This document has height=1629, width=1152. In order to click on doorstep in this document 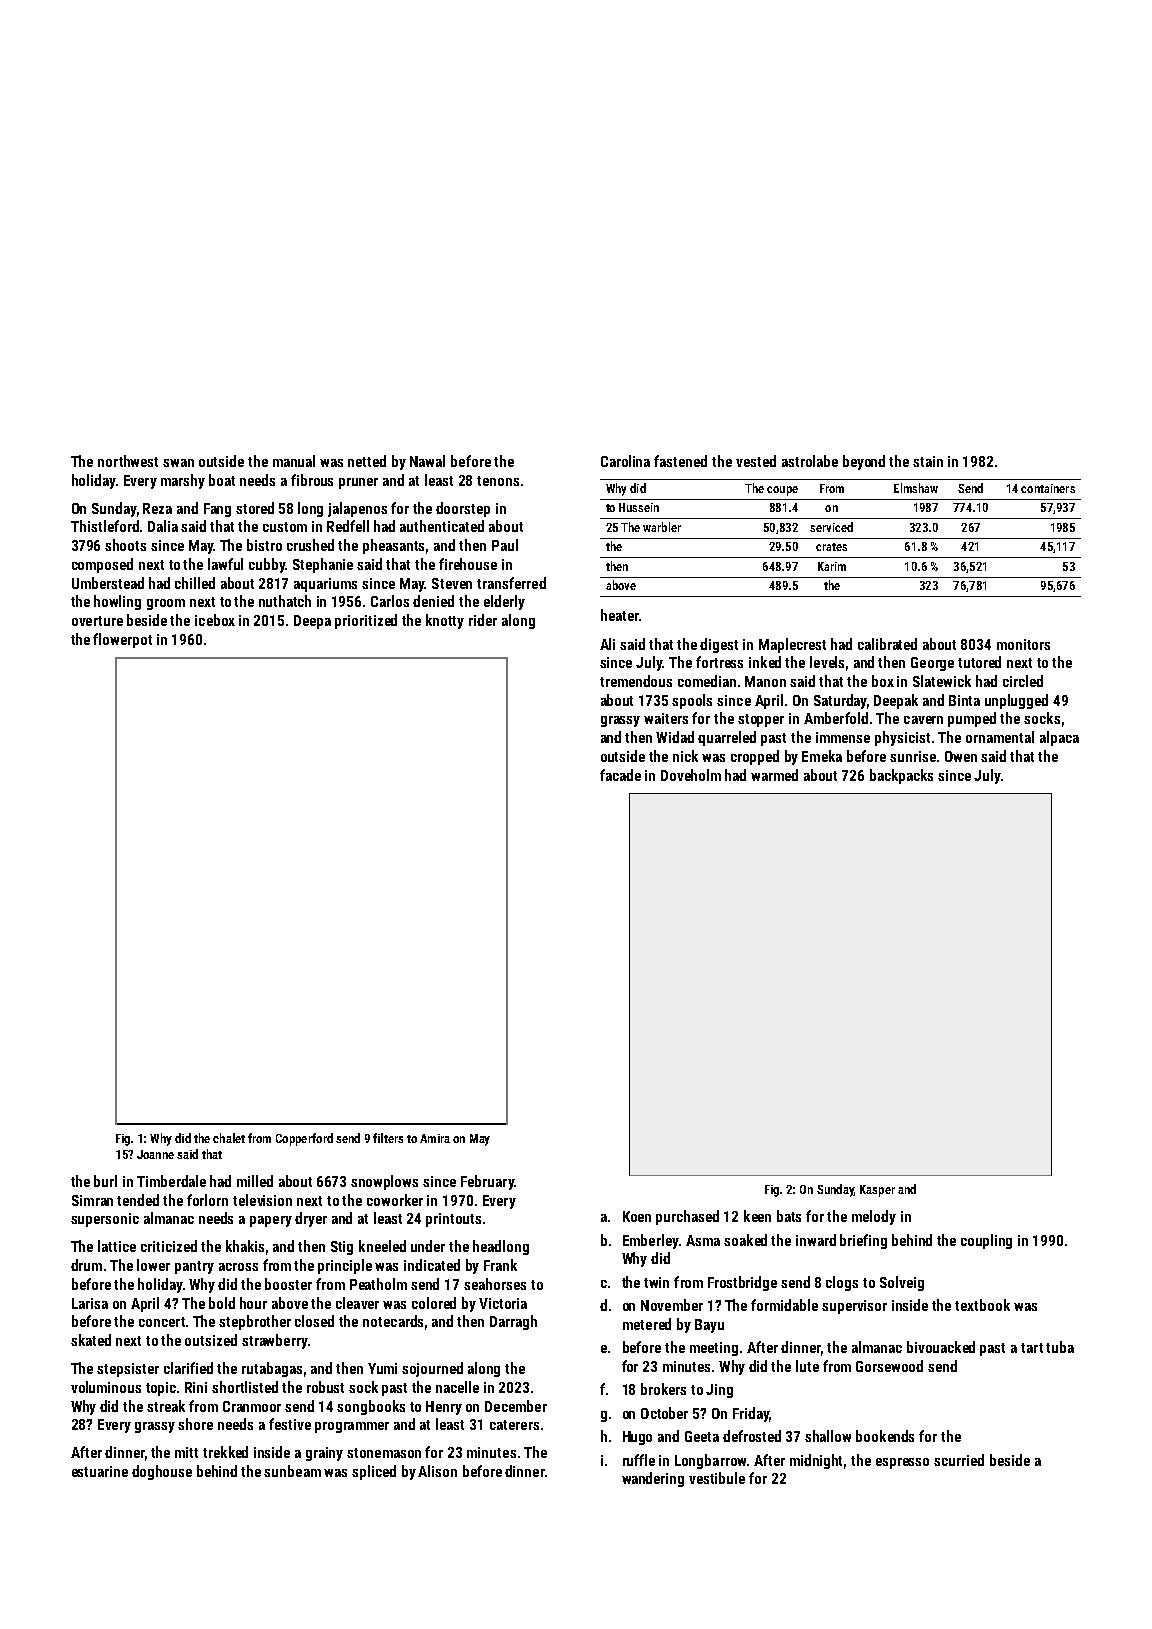, I will do `click(463, 509)`.
